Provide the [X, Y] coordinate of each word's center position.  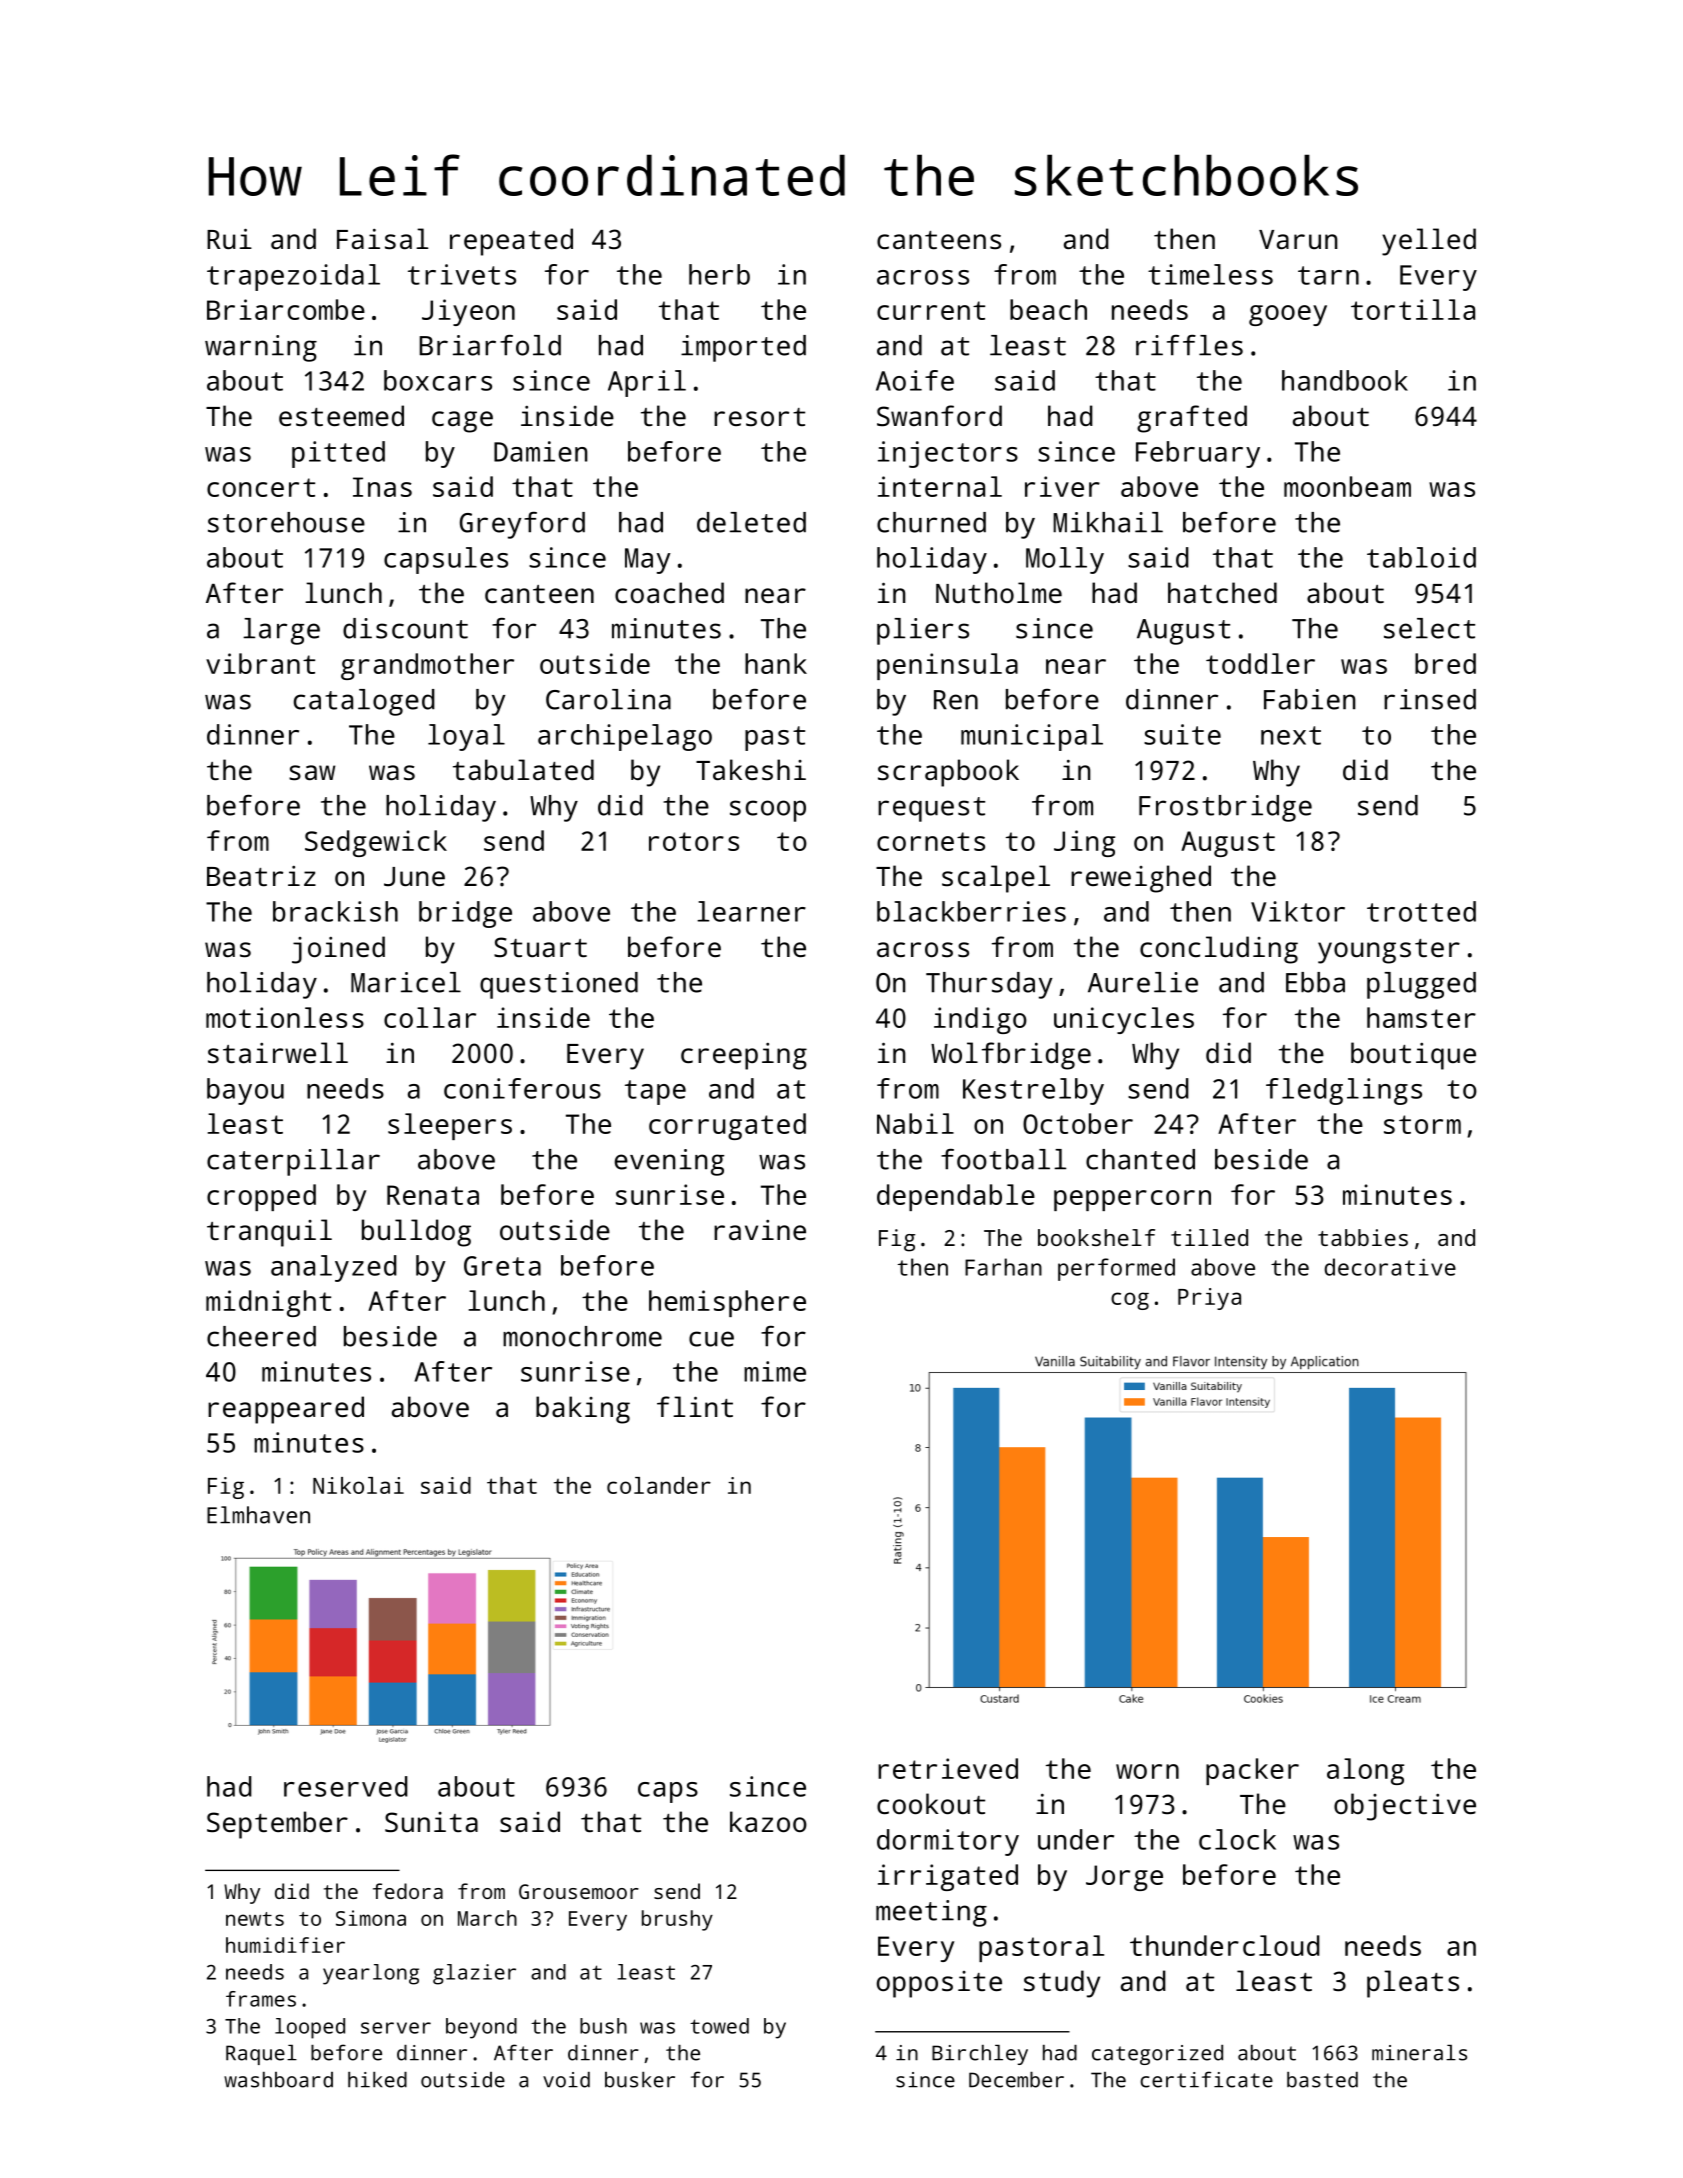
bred [1445, 663]
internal [940, 486]
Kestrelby [1033, 1091]
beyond [481, 2028]
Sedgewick [376, 843]
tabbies [1363, 1237]
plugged [1421, 985]
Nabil [915, 1123]
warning [261, 348]
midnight [268, 1303]
